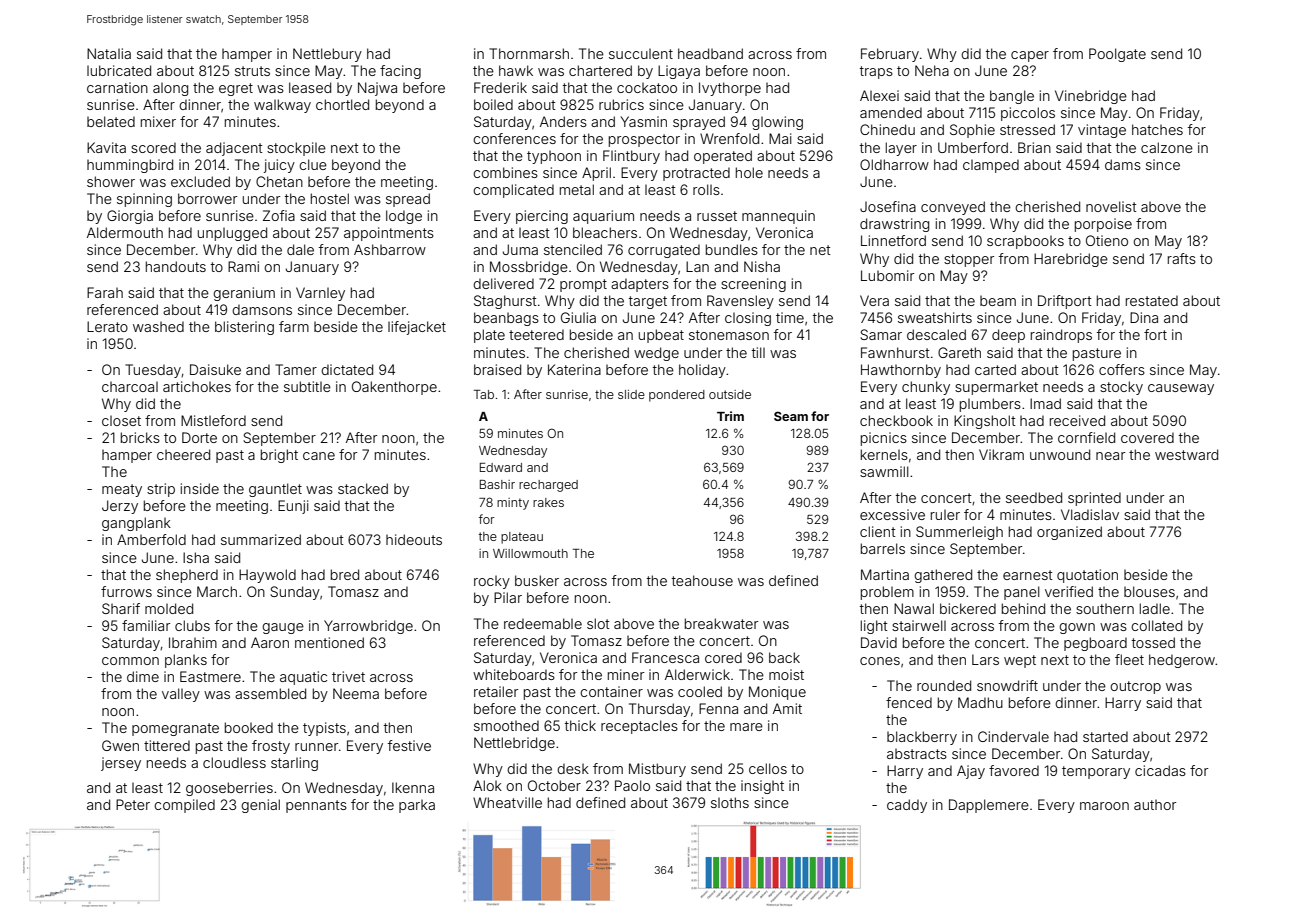 This page has height=924, width=1308. Describe the element at coordinates (121, 421) in the page. I see `closet` at that location.
